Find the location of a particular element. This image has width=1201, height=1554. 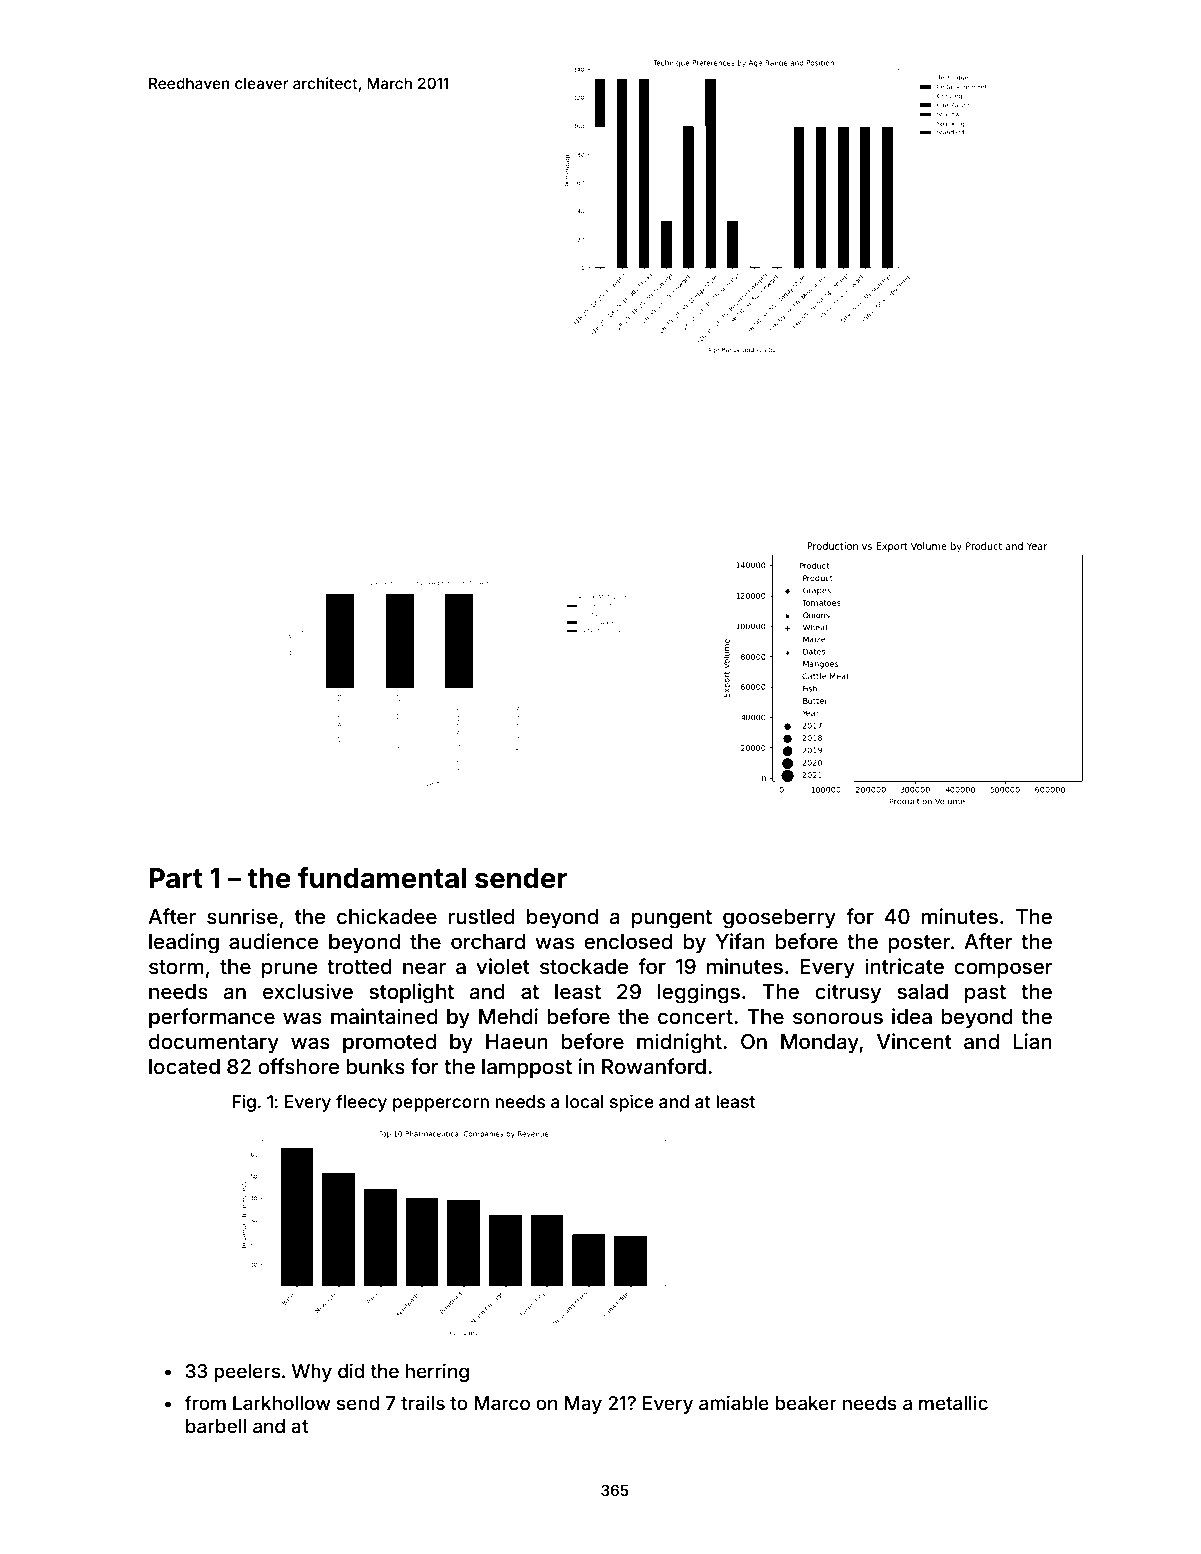

gooseberry is located at coordinates (779, 919).
